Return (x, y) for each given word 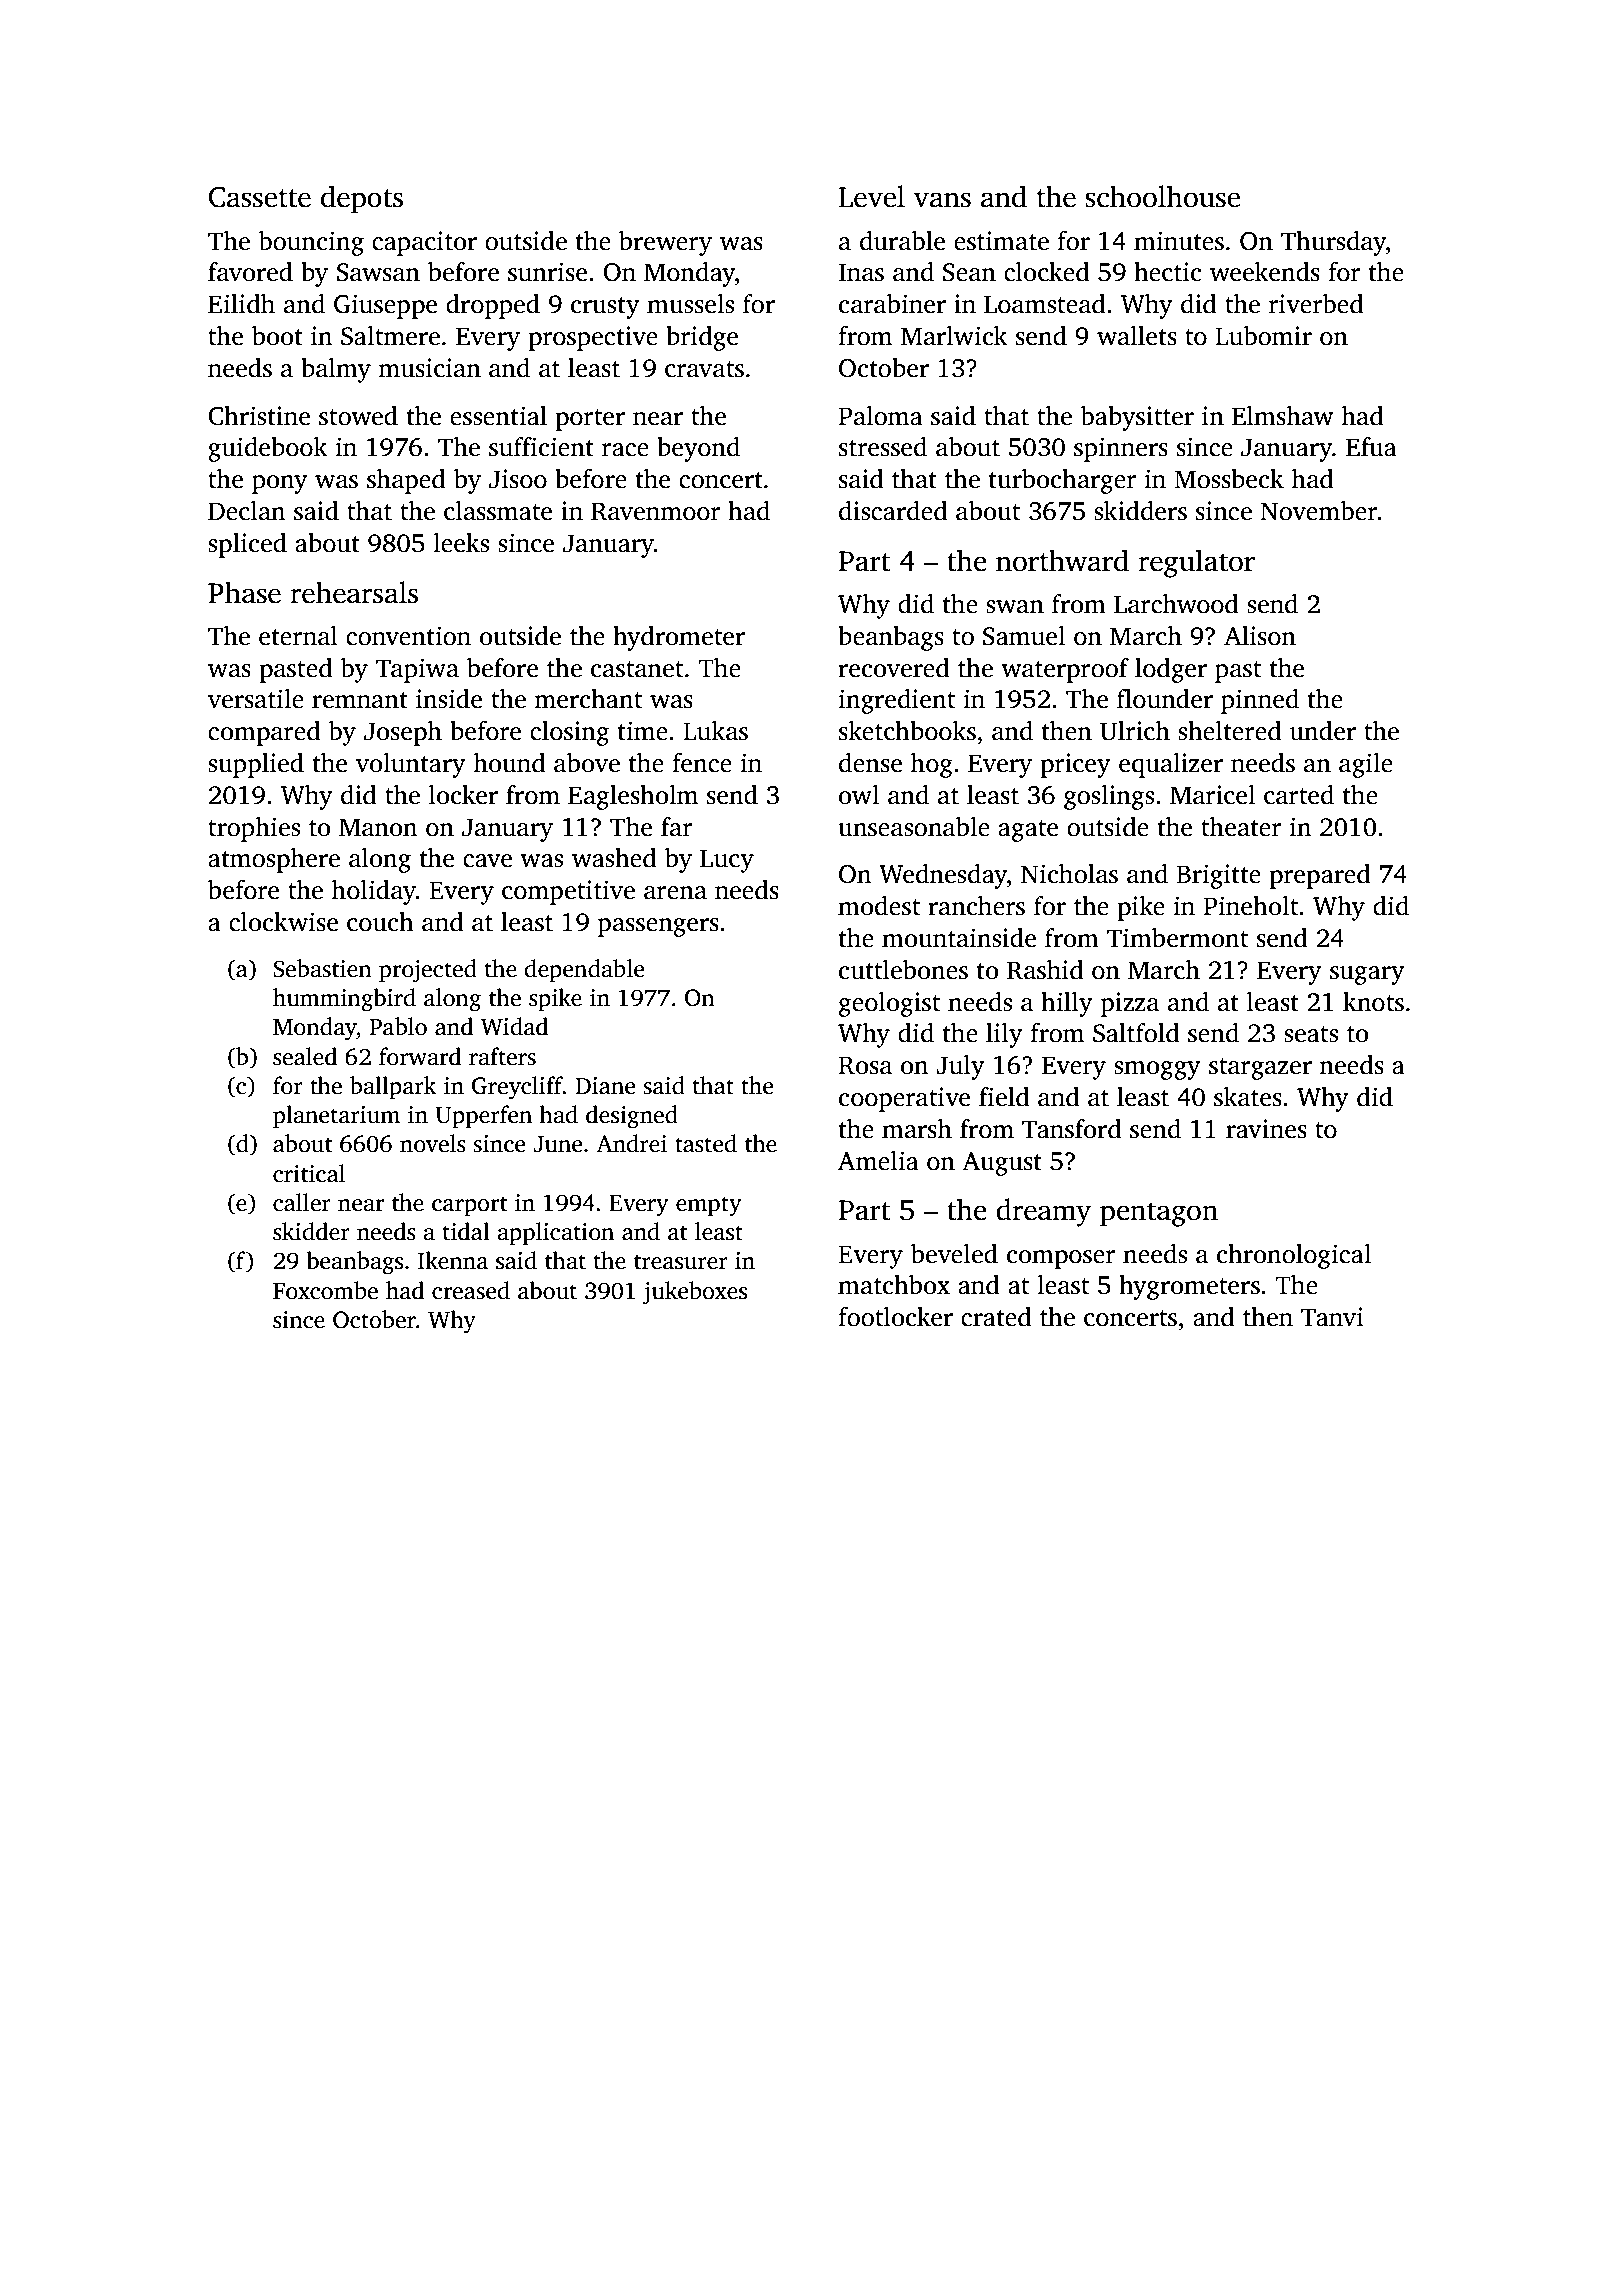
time (643, 731)
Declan (246, 511)
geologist (889, 1004)
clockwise (283, 922)
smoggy (1157, 1070)
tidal (466, 1231)
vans (942, 200)
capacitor (424, 243)
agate (1028, 831)
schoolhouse (1162, 196)
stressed (883, 447)
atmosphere (274, 860)
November (1319, 511)
